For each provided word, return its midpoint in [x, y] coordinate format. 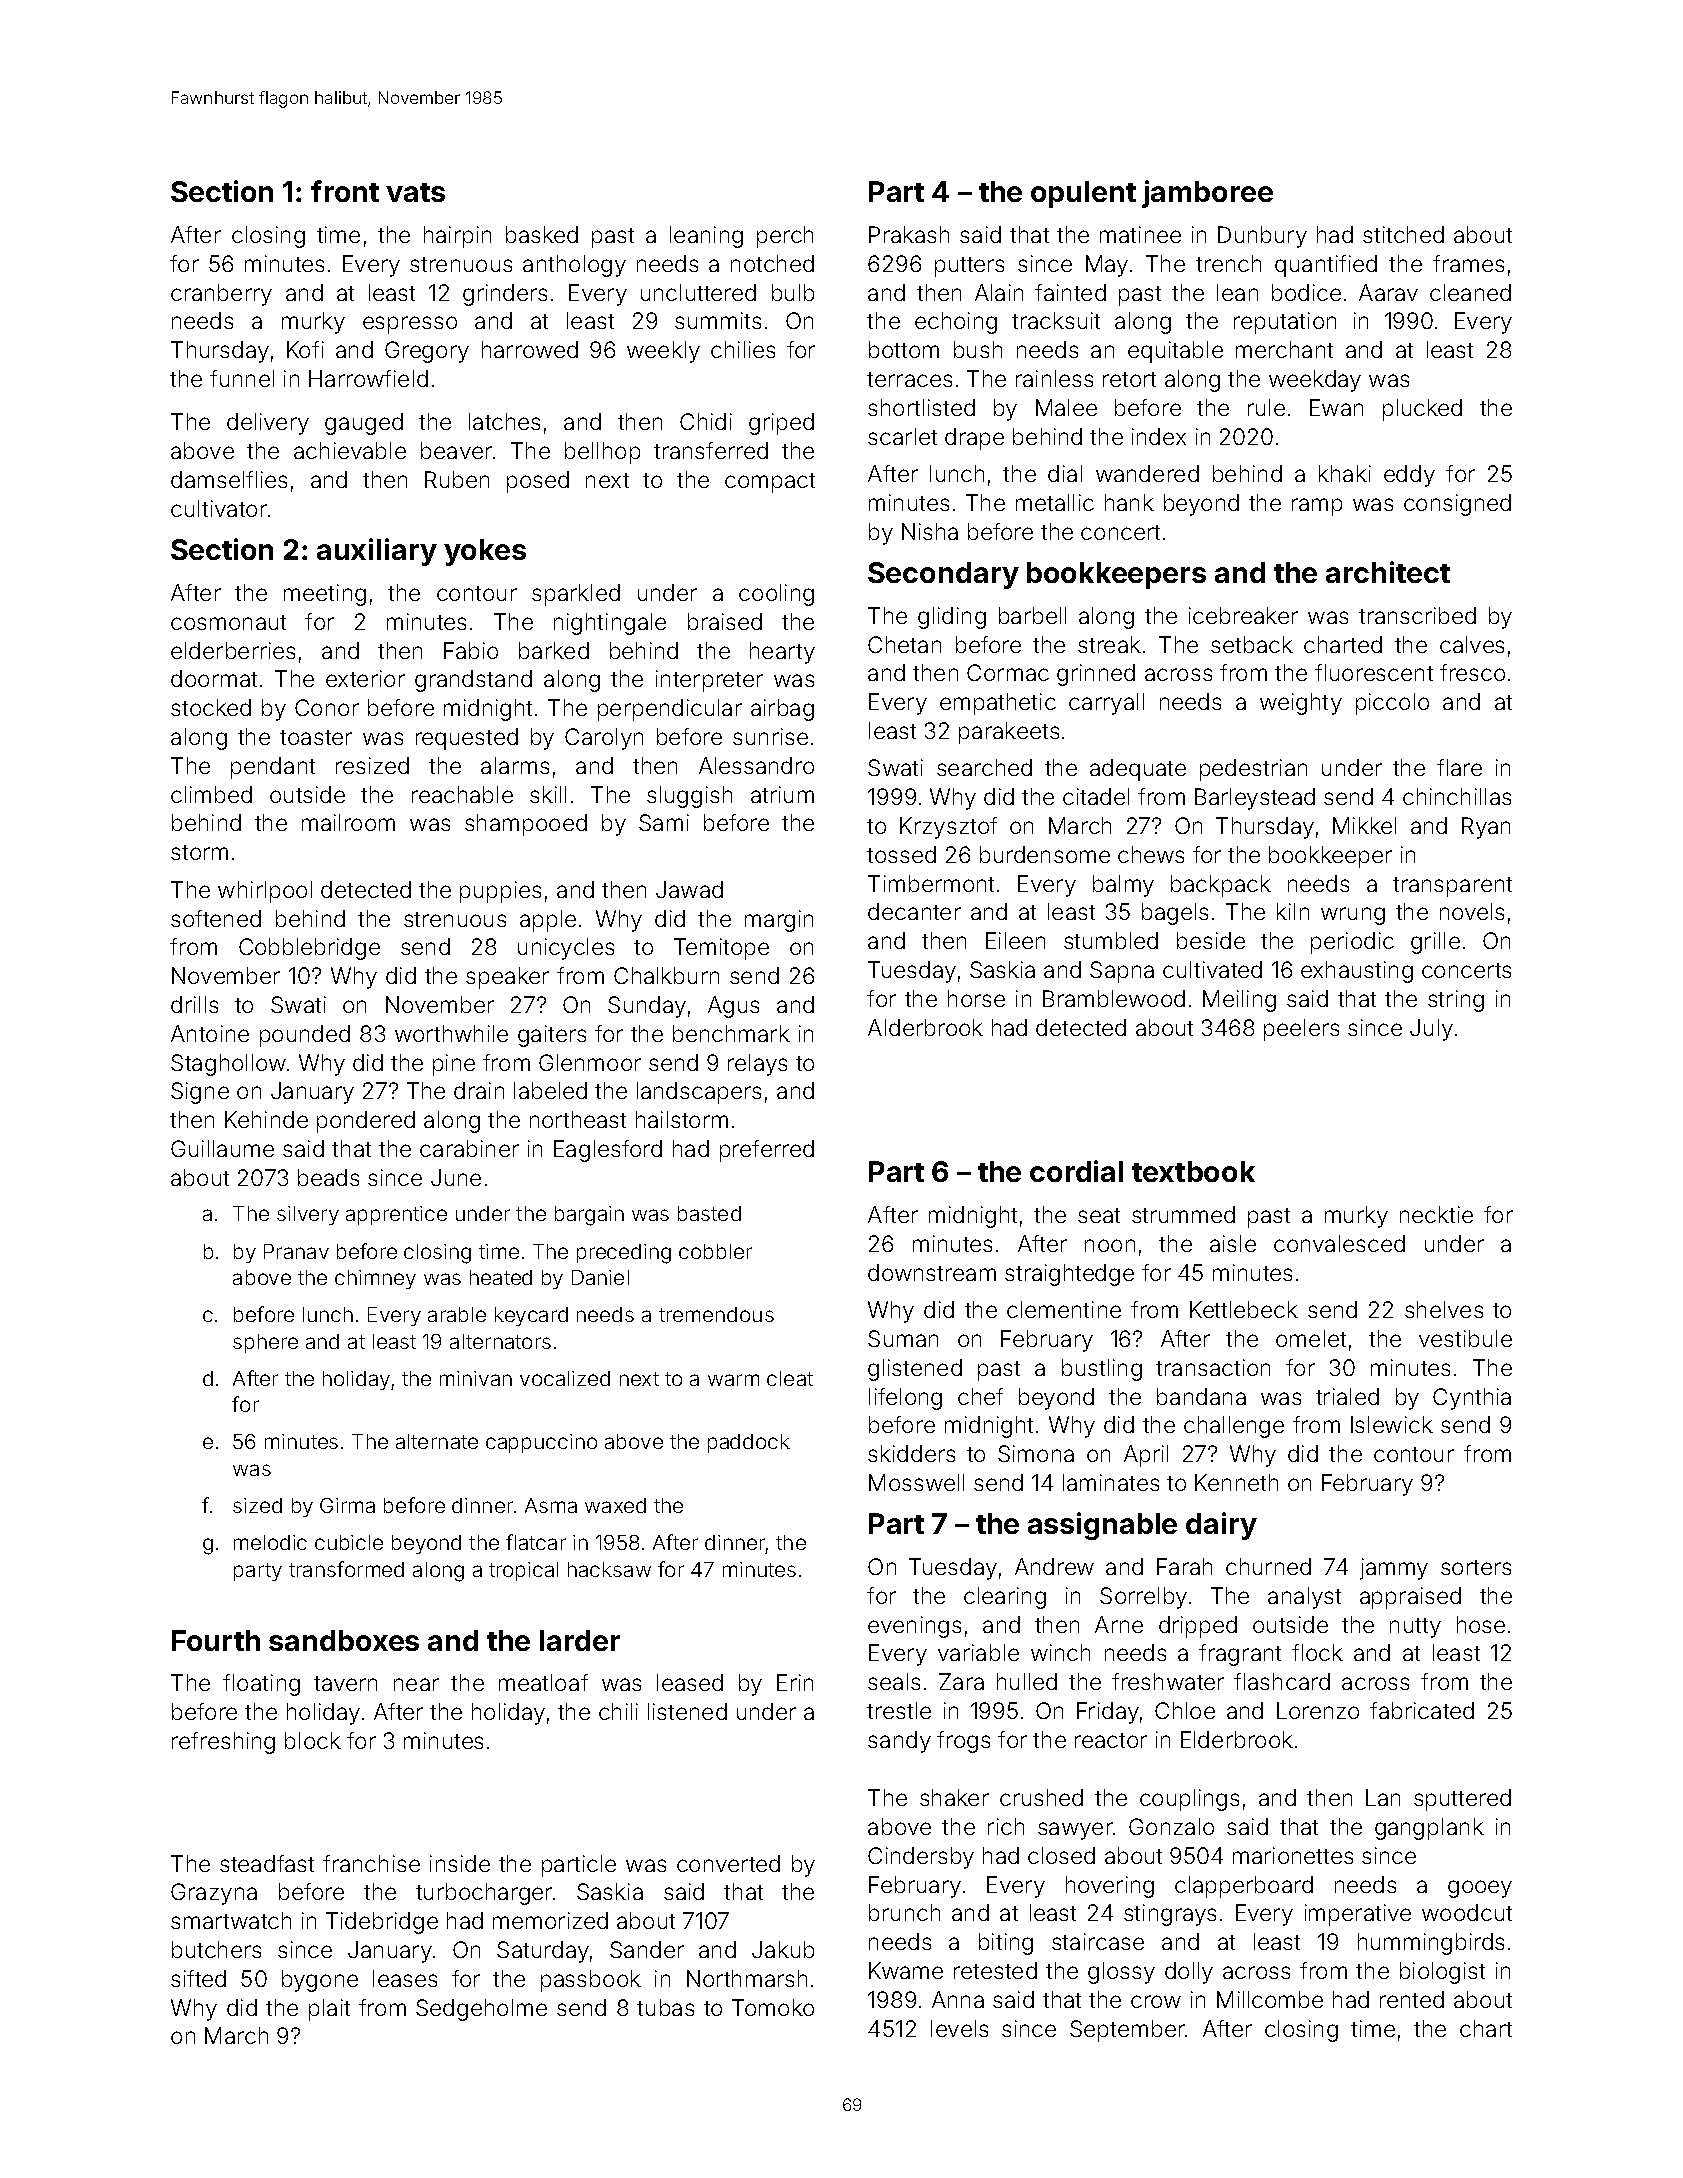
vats [415, 192]
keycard [531, 1316]
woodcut [1467, 1912]
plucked [1422, 410]
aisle [1233, 1243]
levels [959, 2028]
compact [770, 483]
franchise [371, 1863]
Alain [999, 292]
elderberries [233, 650]
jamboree [1207, 194]
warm [733, 1380]
